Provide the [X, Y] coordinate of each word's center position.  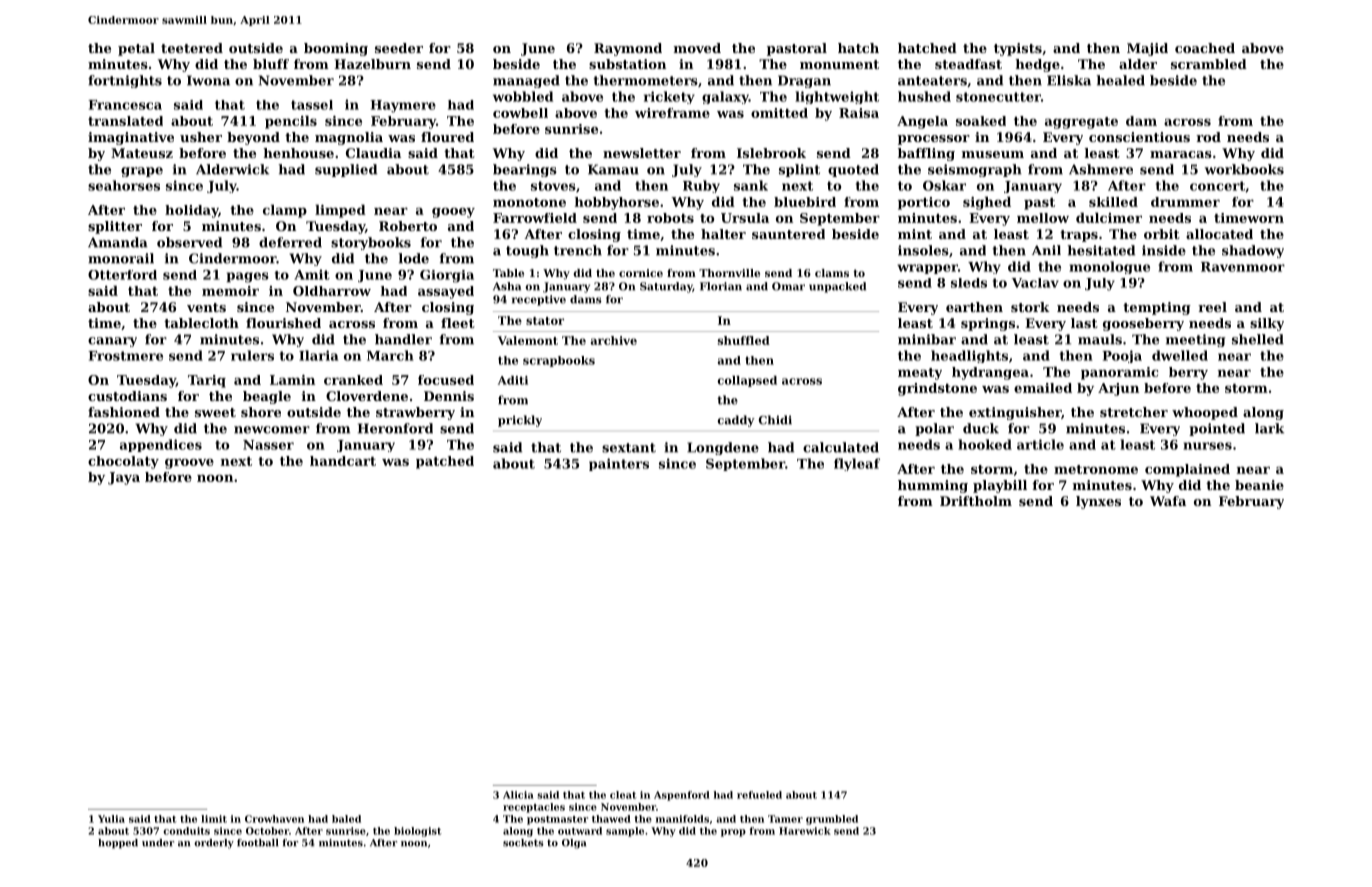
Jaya [124, 478]
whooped [1205, 413]
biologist [418, 832]
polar [934, 429]
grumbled [832, 820]
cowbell [520, 113]
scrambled [1209, 64]
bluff [271, 64]
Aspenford [682, 796]
